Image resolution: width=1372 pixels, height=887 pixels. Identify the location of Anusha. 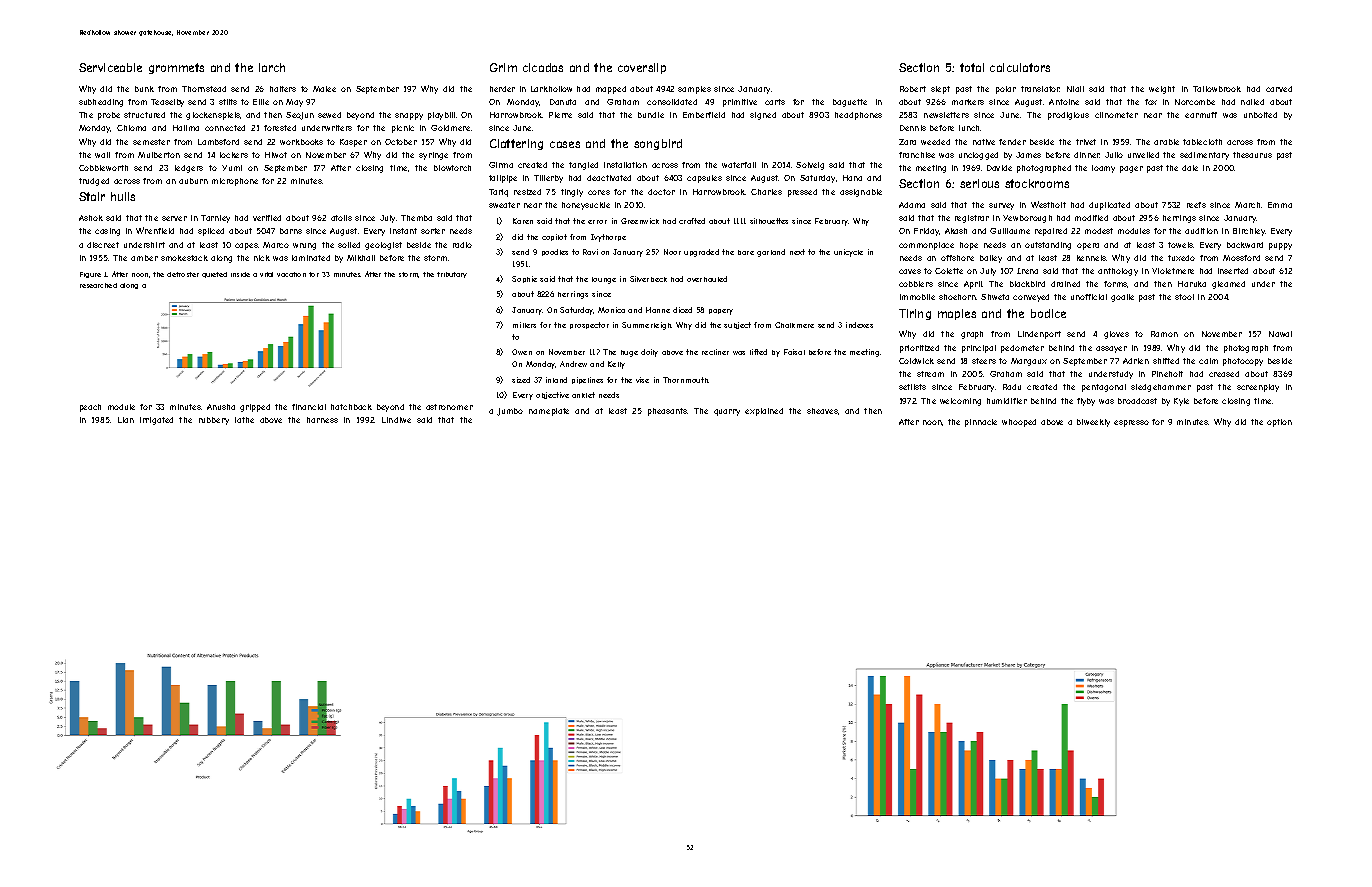
(221, 407).
